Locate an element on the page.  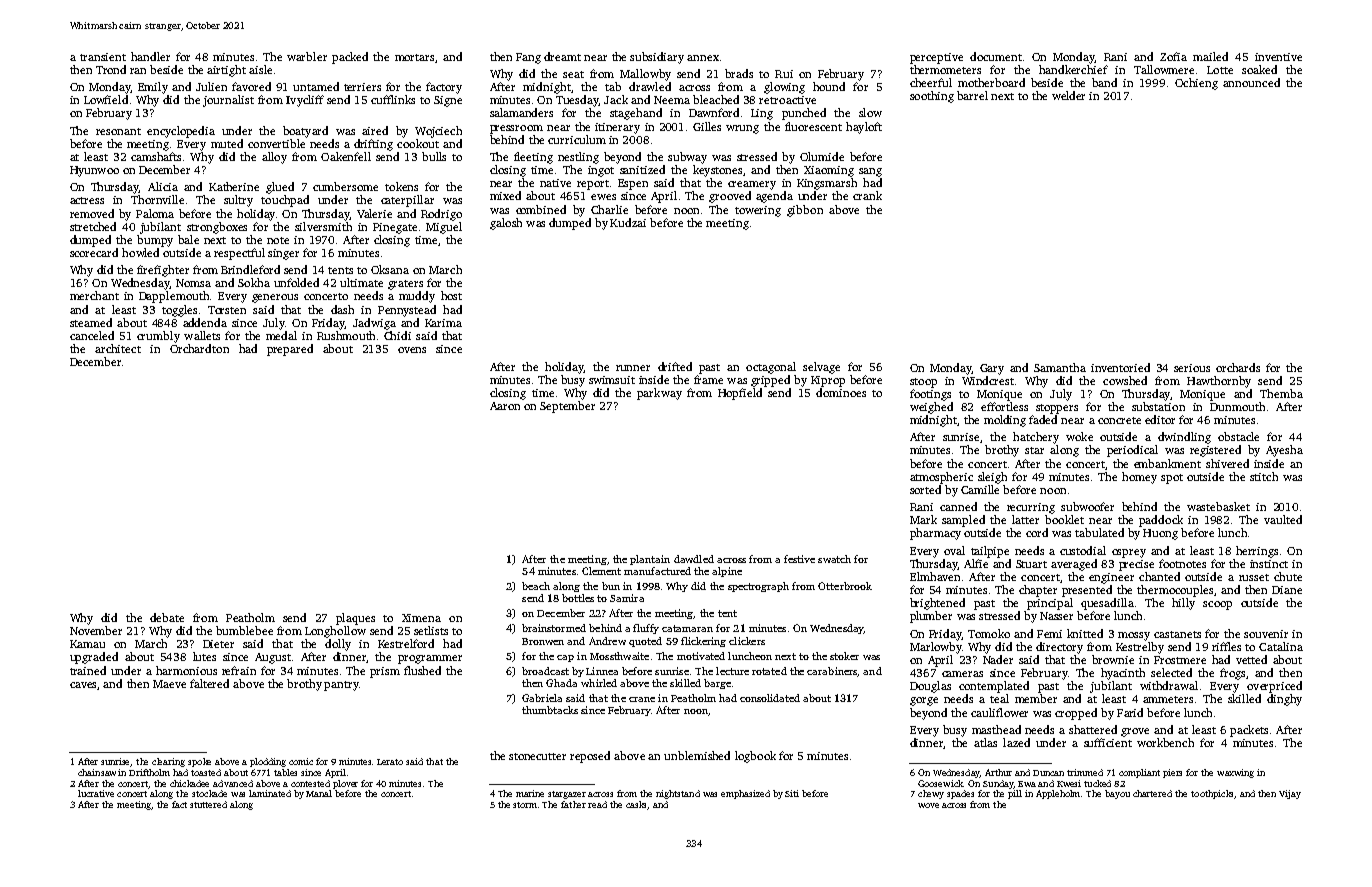
Zofia is located at coordinates (1173, 56).
